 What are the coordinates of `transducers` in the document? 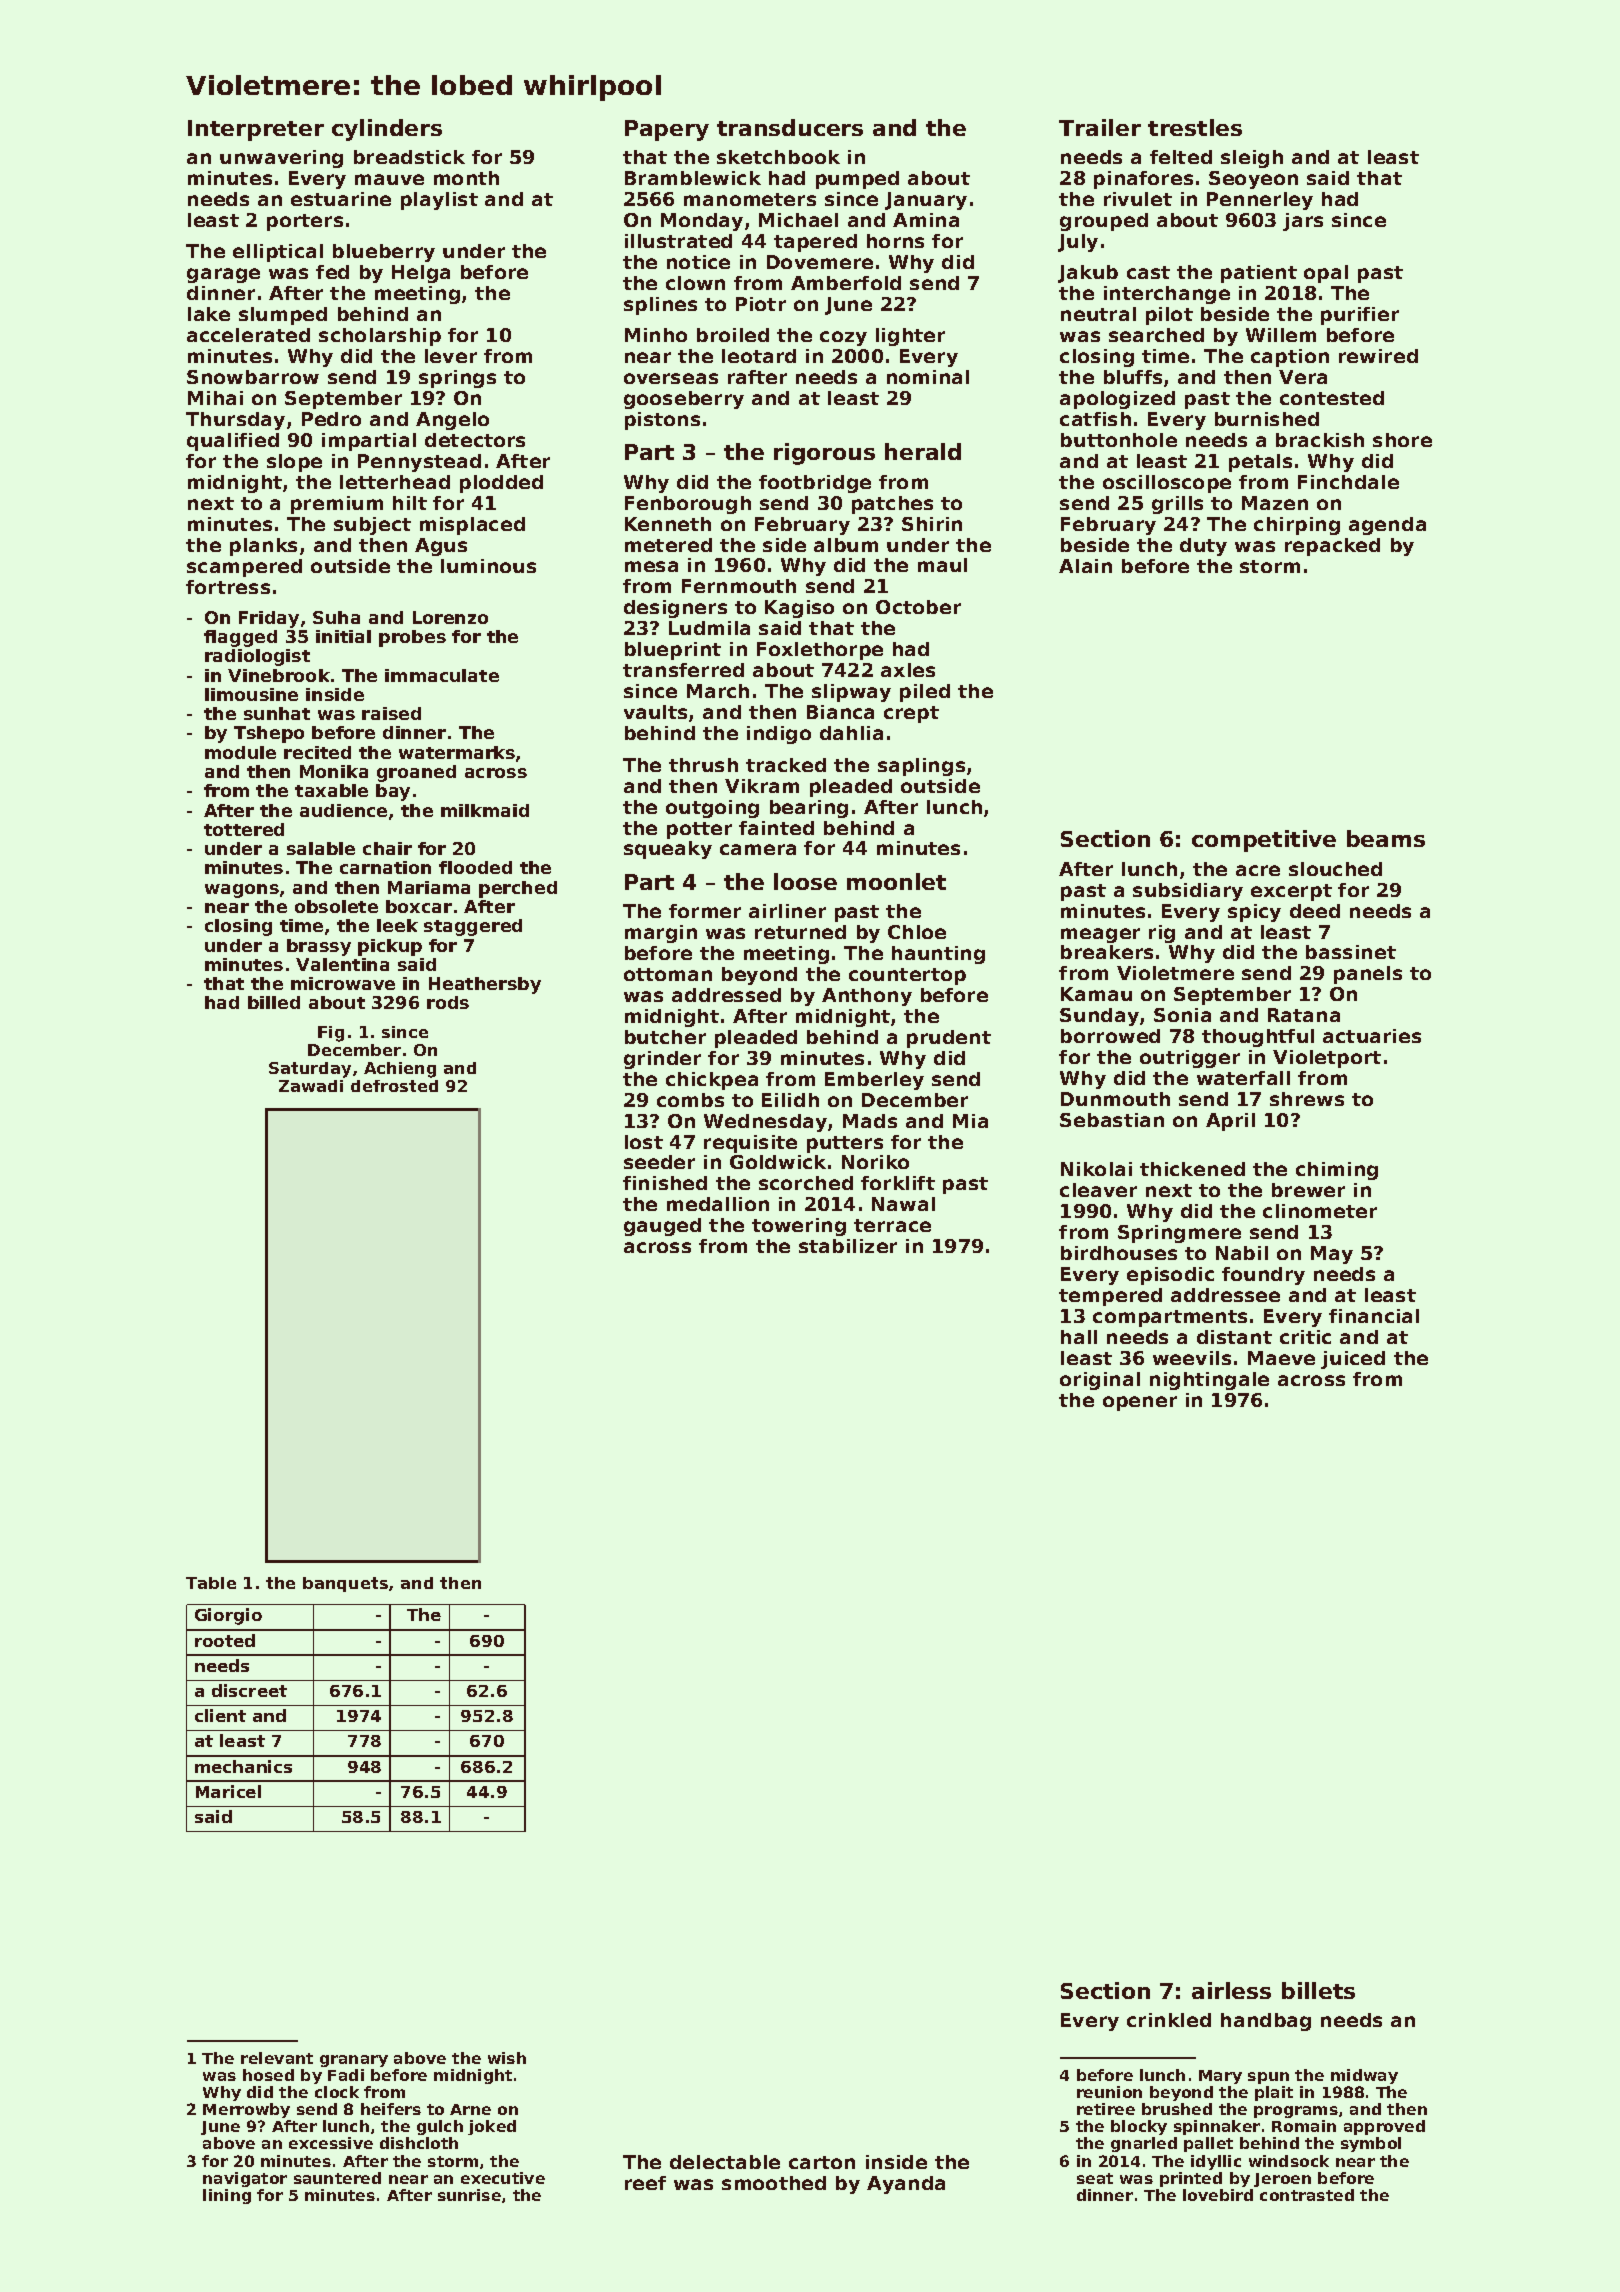 It's located at (790, 127).
